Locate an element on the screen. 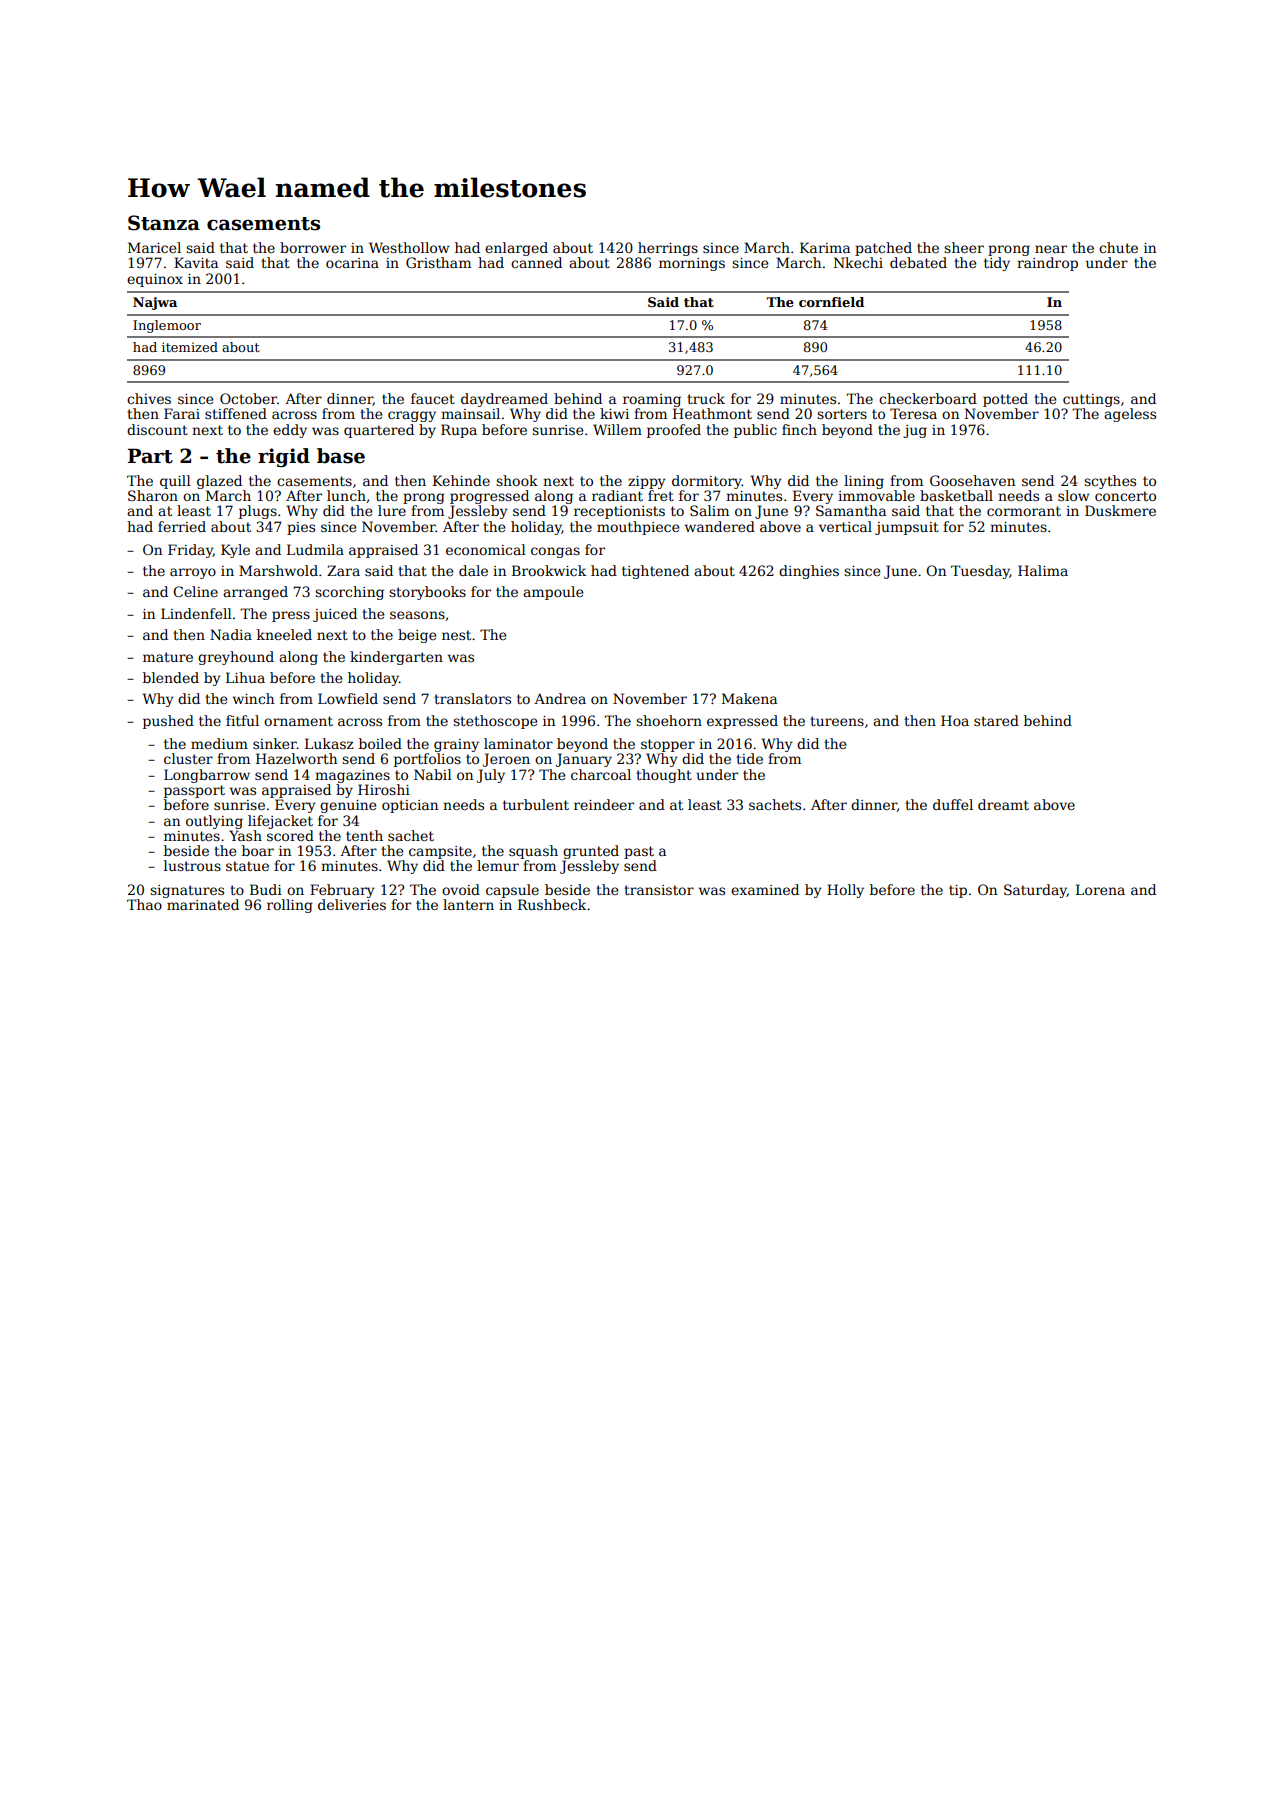 The height and width of the screenshot is (1817, 1284). dinghies is located at coordinates (809, 572).
